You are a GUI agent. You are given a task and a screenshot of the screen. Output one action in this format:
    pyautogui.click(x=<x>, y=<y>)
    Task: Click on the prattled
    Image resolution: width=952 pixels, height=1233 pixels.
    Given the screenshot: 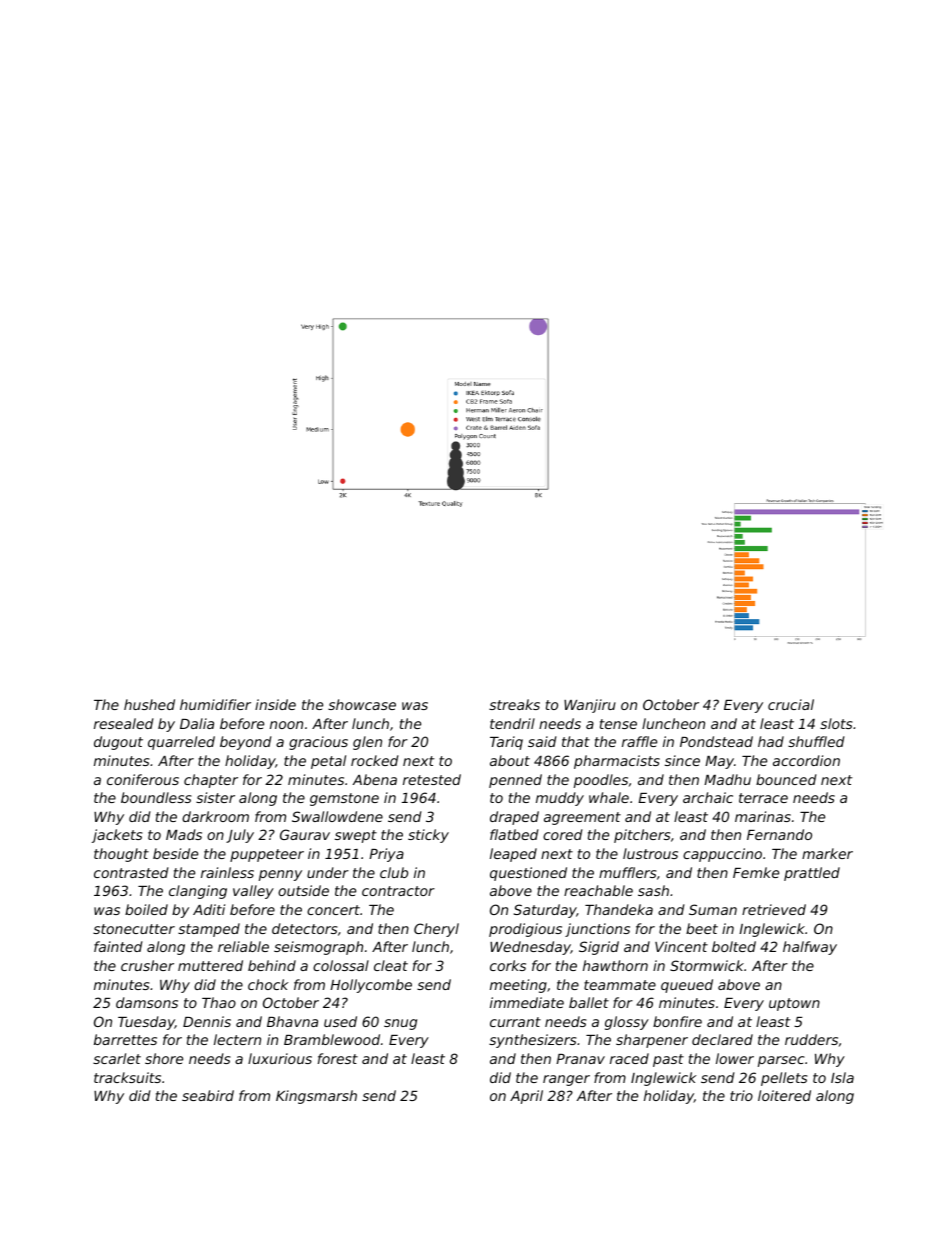 What is the action you would take?
    pyautogui.click(x=812, y=874)
